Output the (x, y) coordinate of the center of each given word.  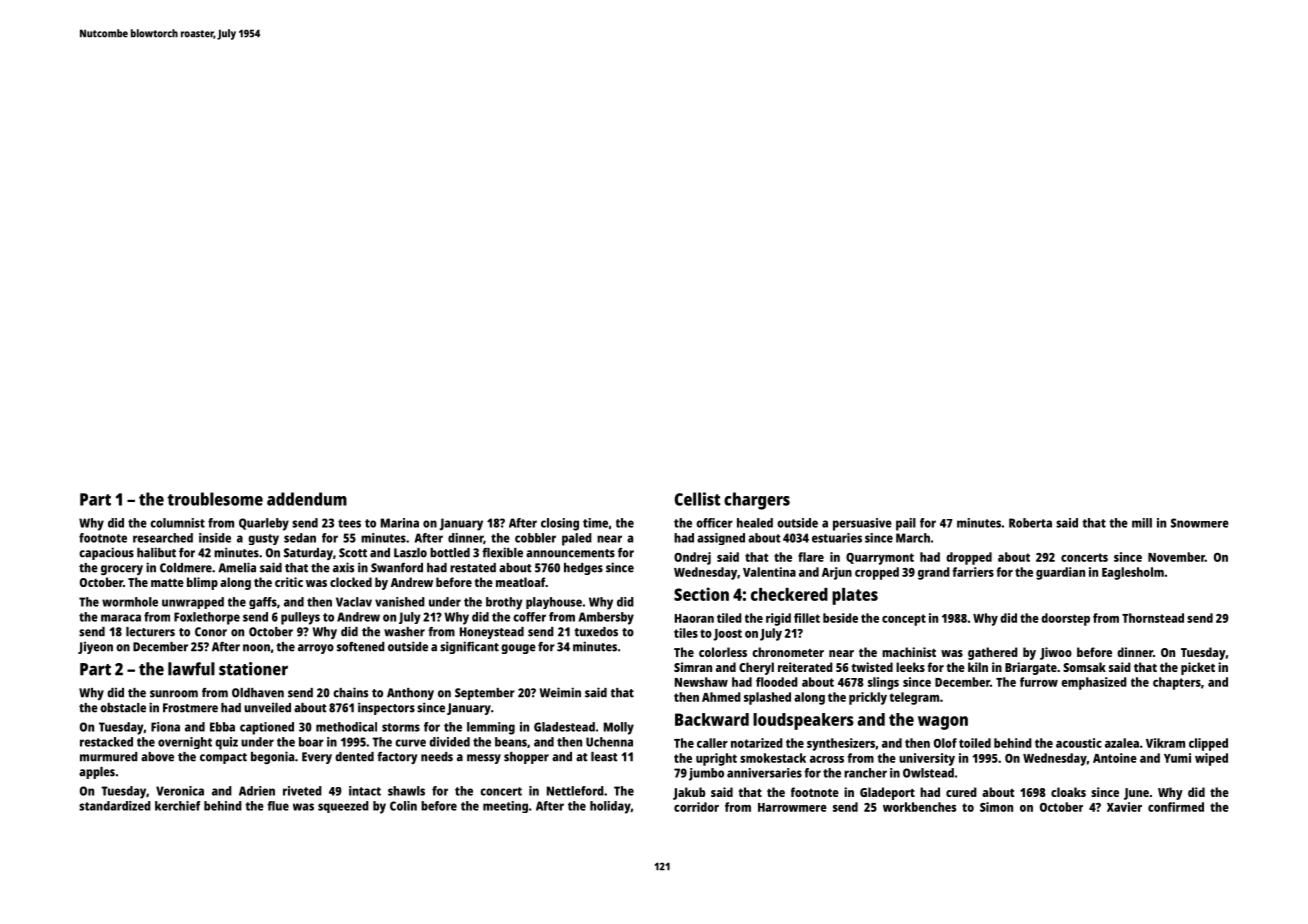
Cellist (697, 499)
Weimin (560, 692)
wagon (943, 723)
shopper (526, 758)
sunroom (174, 694)
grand (934, 573)
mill (1142, 523)
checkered (789, 594)
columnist (177, 523)
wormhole (130, 602)
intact (365, 791)
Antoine (1115, 758)
